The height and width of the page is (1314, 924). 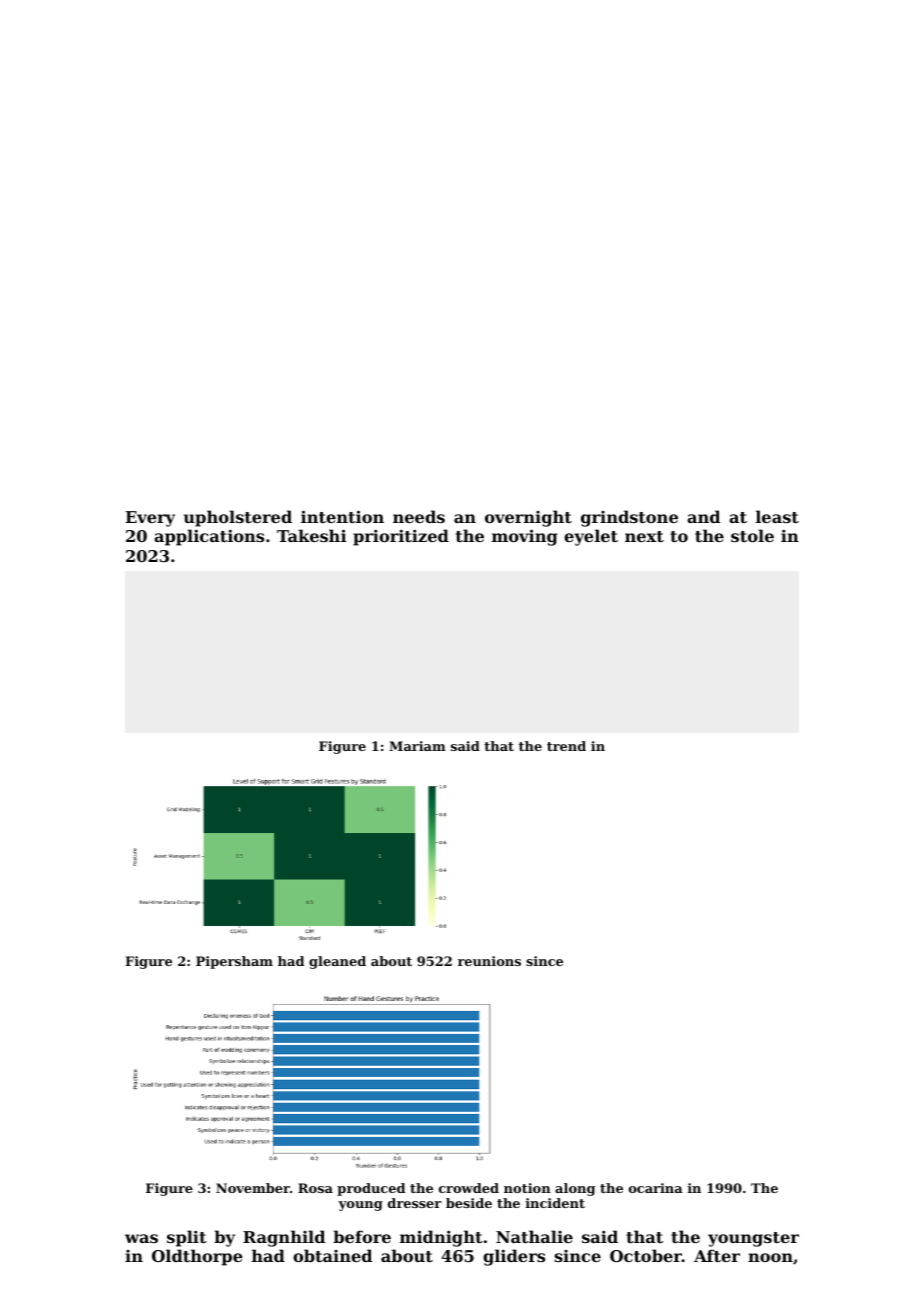 What do you see at coordinates (777, 516) in the page?
I see `least` at bounding box center [777, 516].
